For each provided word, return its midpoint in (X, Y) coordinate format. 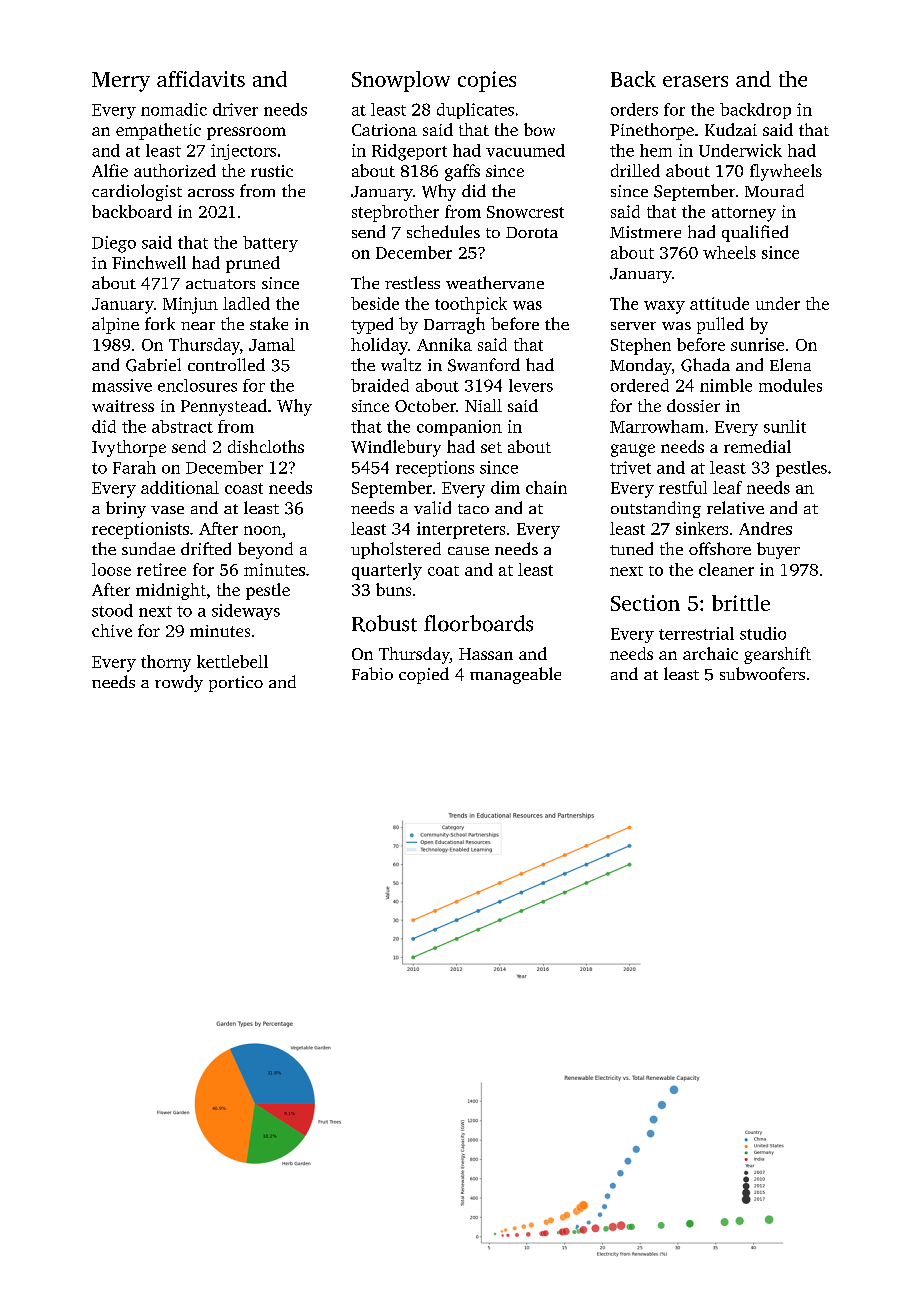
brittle (741, 603)
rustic (272, 171)
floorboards (478, 623)
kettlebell (232, 661)
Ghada (705, 365)
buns (393, 589)
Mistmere (645, 232)
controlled (226, 364)
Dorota (532, 232)
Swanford (484, 365)
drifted (206, 548)
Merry (121, 82)
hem (656, 150)
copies (487, 81)
